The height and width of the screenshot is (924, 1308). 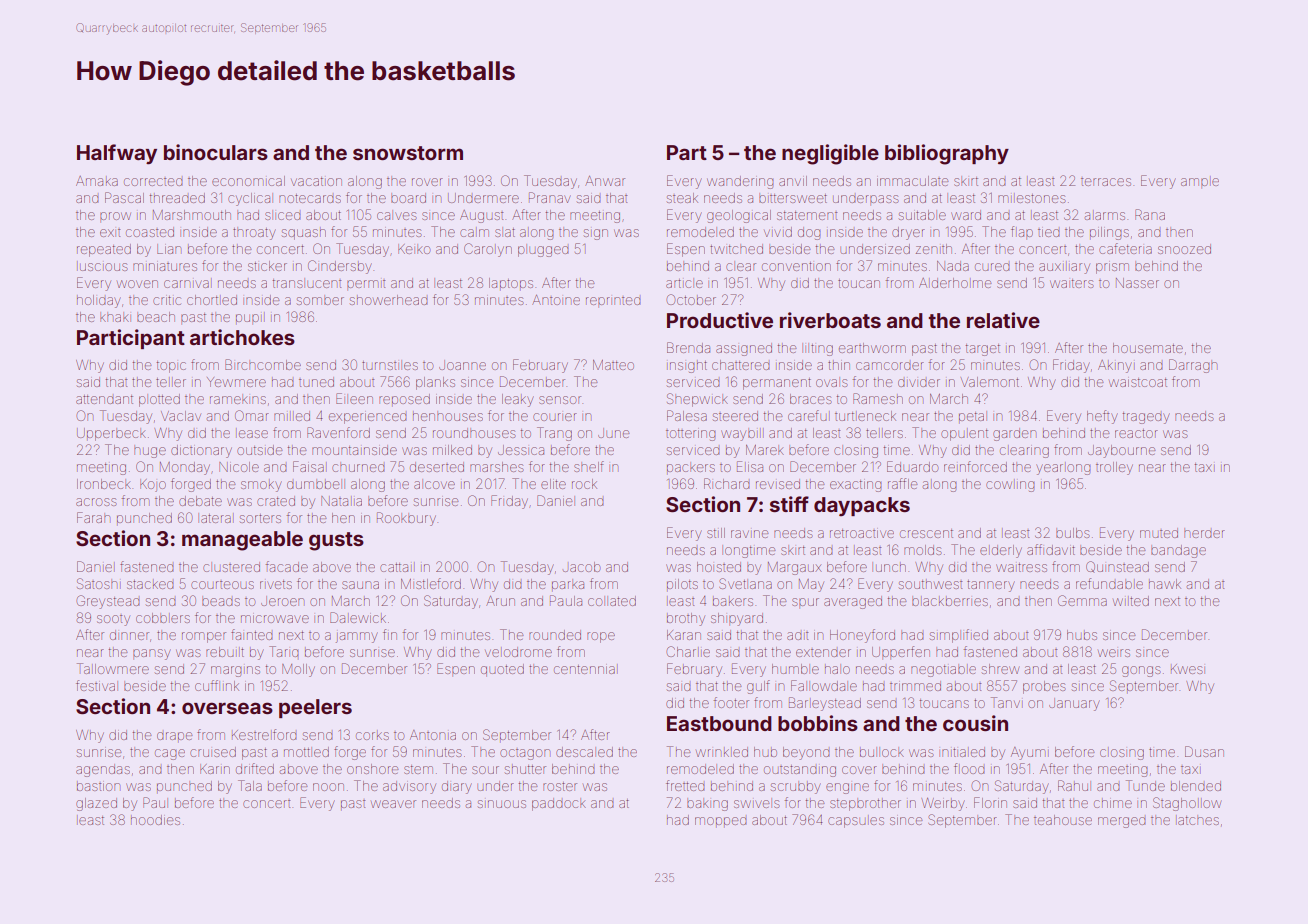 I want to click on Ravenford, so click(x=338, y=432).
